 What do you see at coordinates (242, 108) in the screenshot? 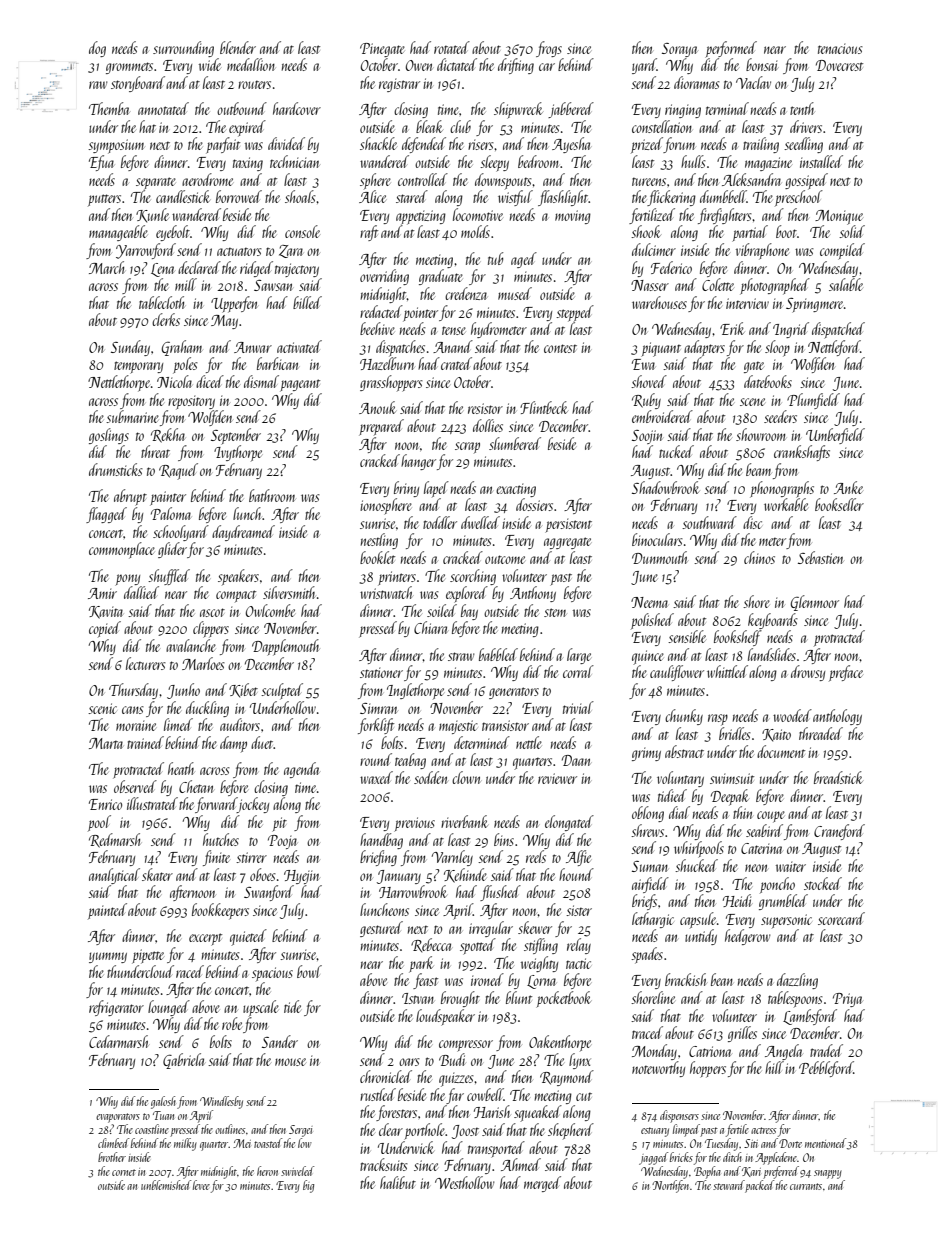
I see `outbound` at bounding box center [242, 108].
